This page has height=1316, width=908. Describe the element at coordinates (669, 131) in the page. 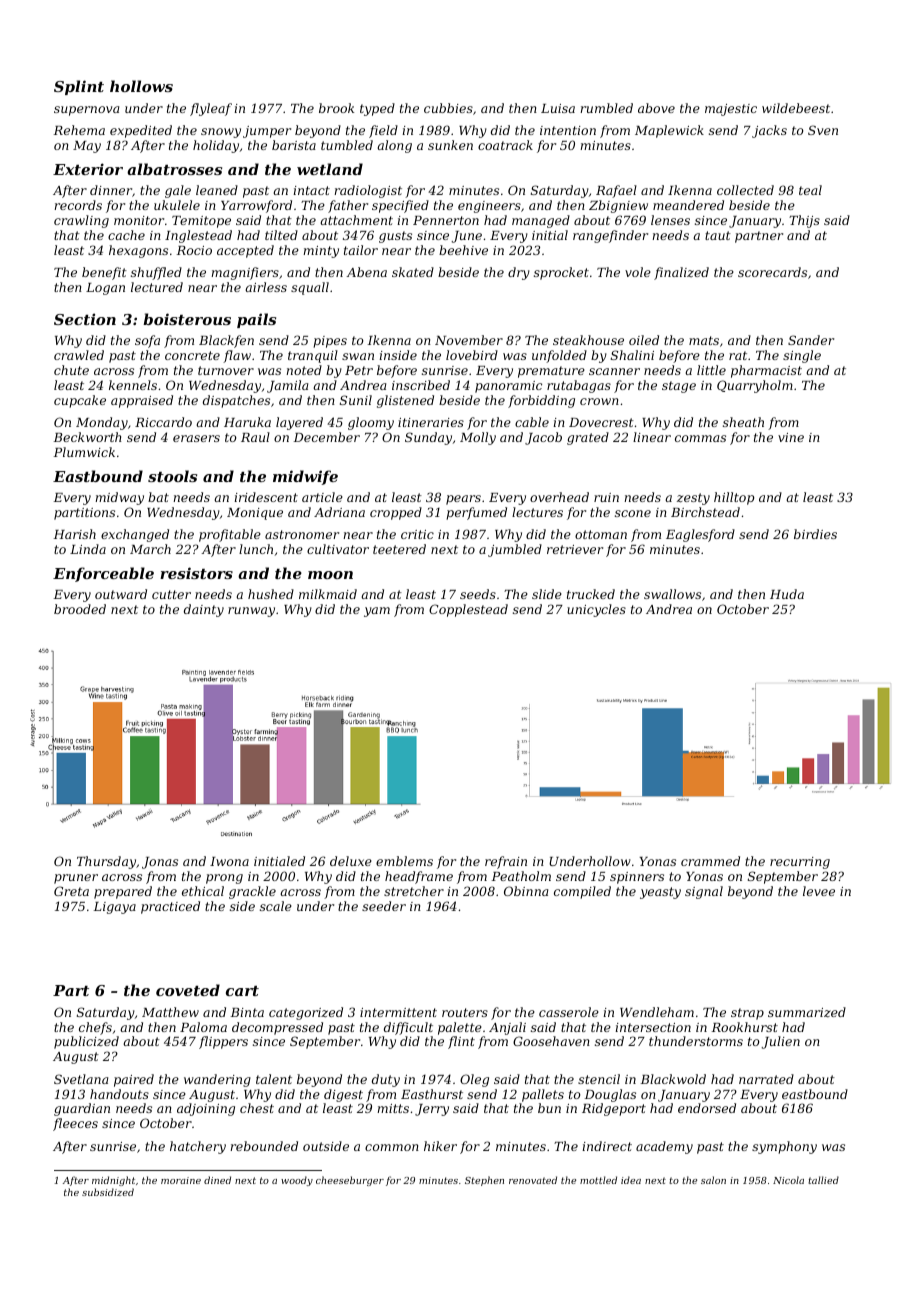

I see `Maplewick` at that location.
